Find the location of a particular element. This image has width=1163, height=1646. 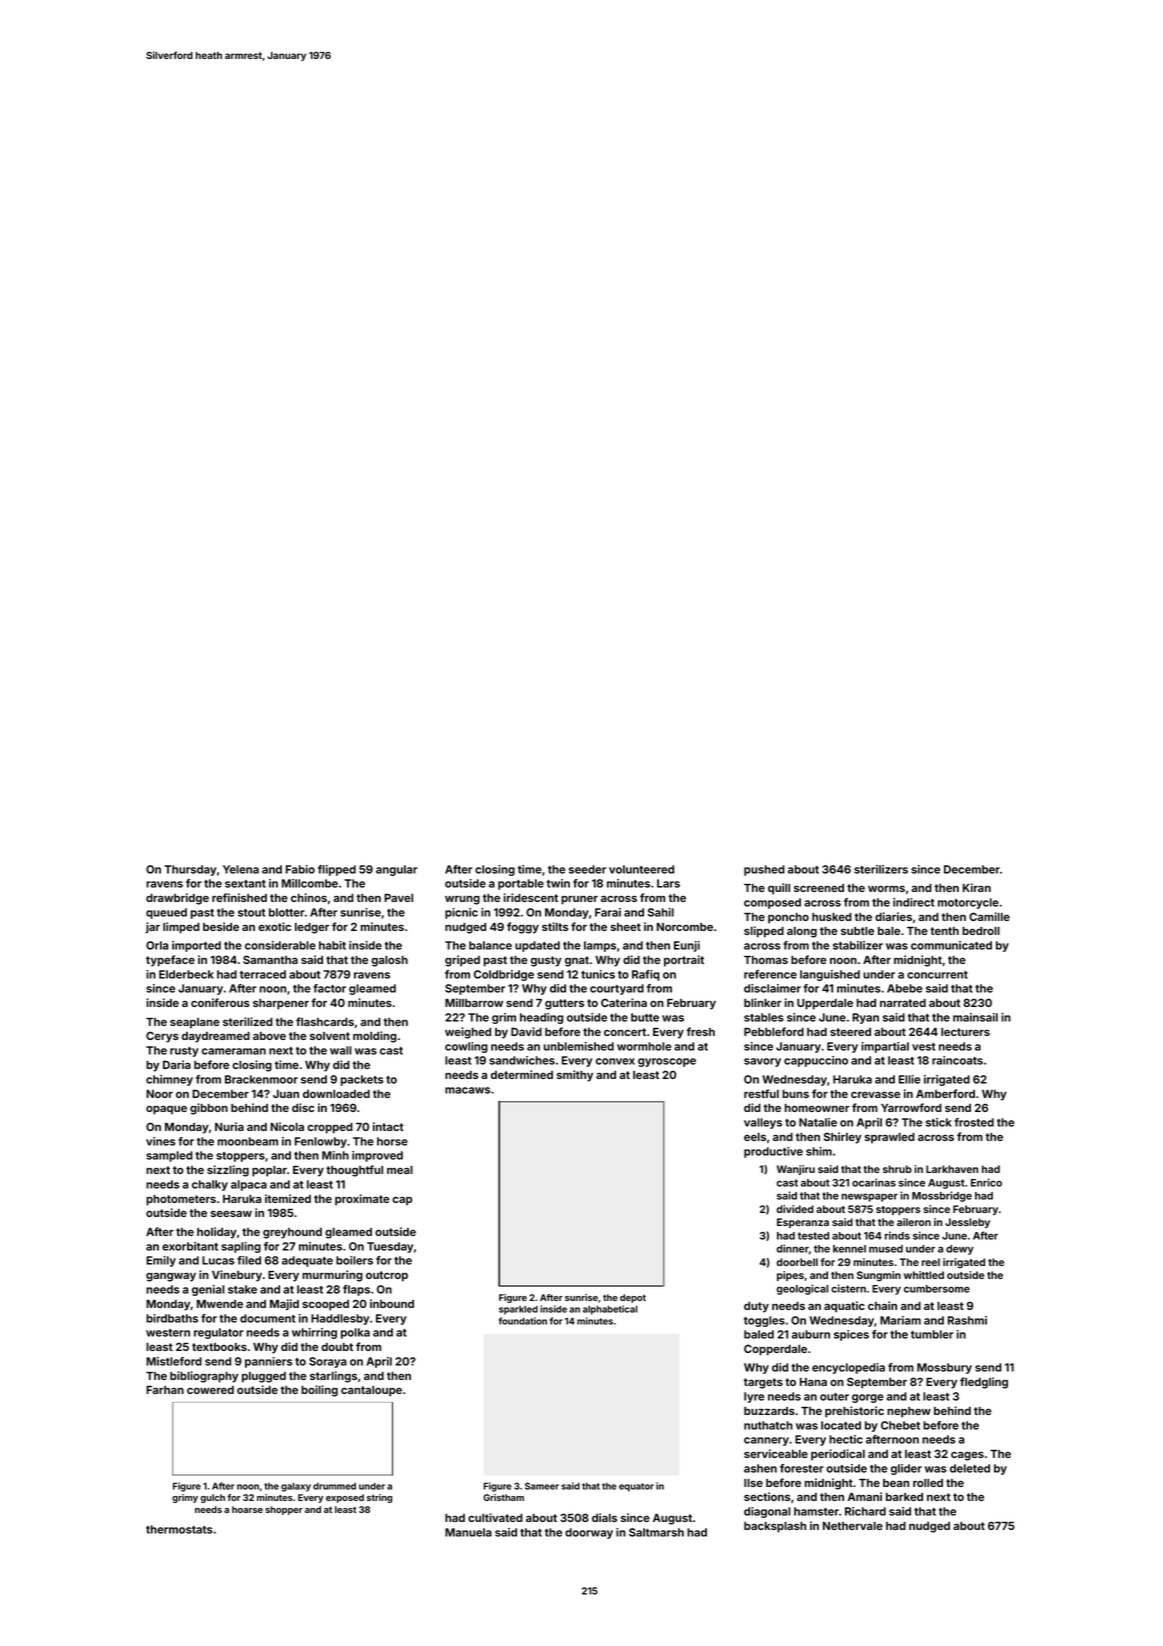

Rashmi is located at coordinates (967, 1320).
